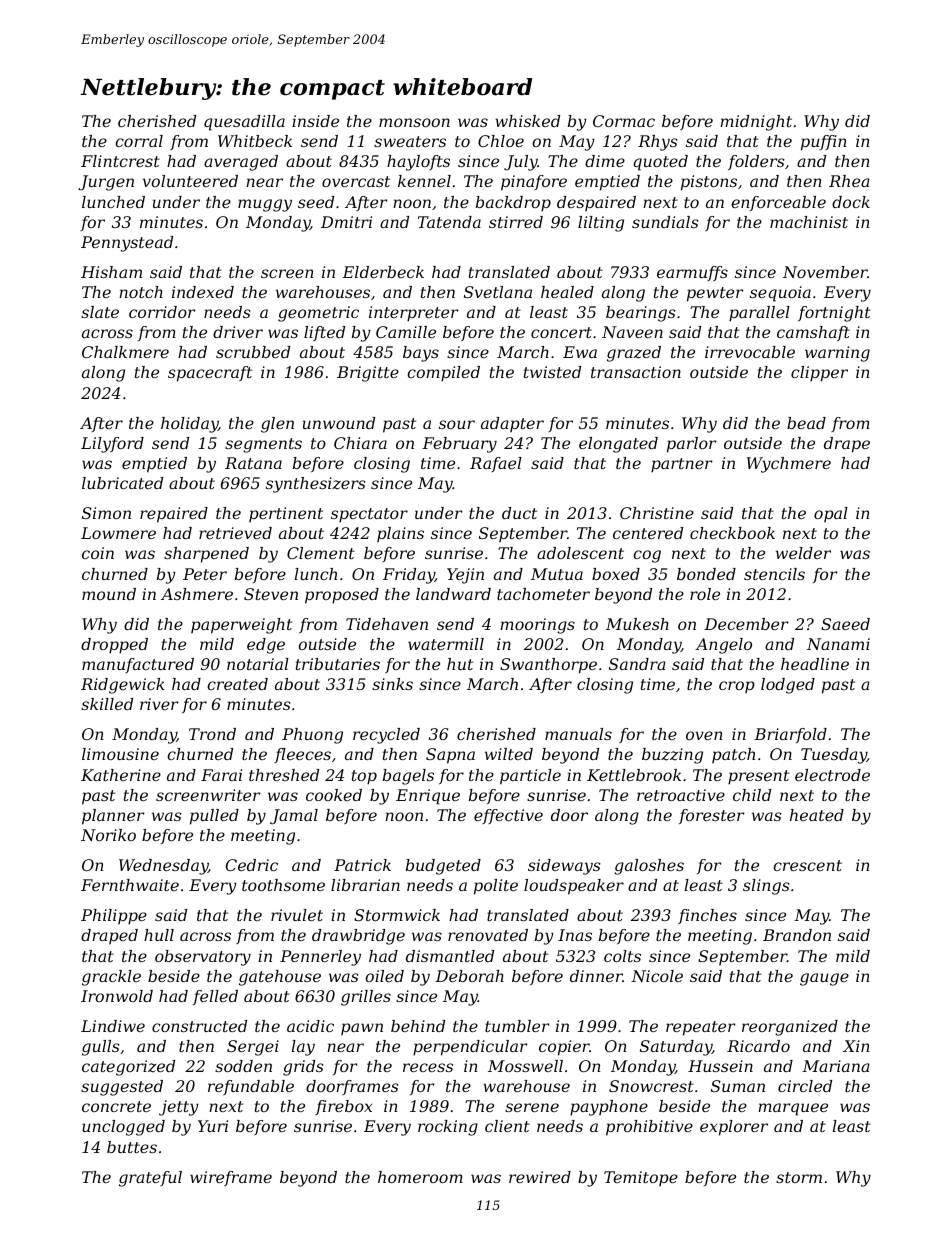 The height and width of the screenshot is (1233, 952). Describe the element at coordinates (443, 374) in the screenshot. I see `compiled` at that location.
